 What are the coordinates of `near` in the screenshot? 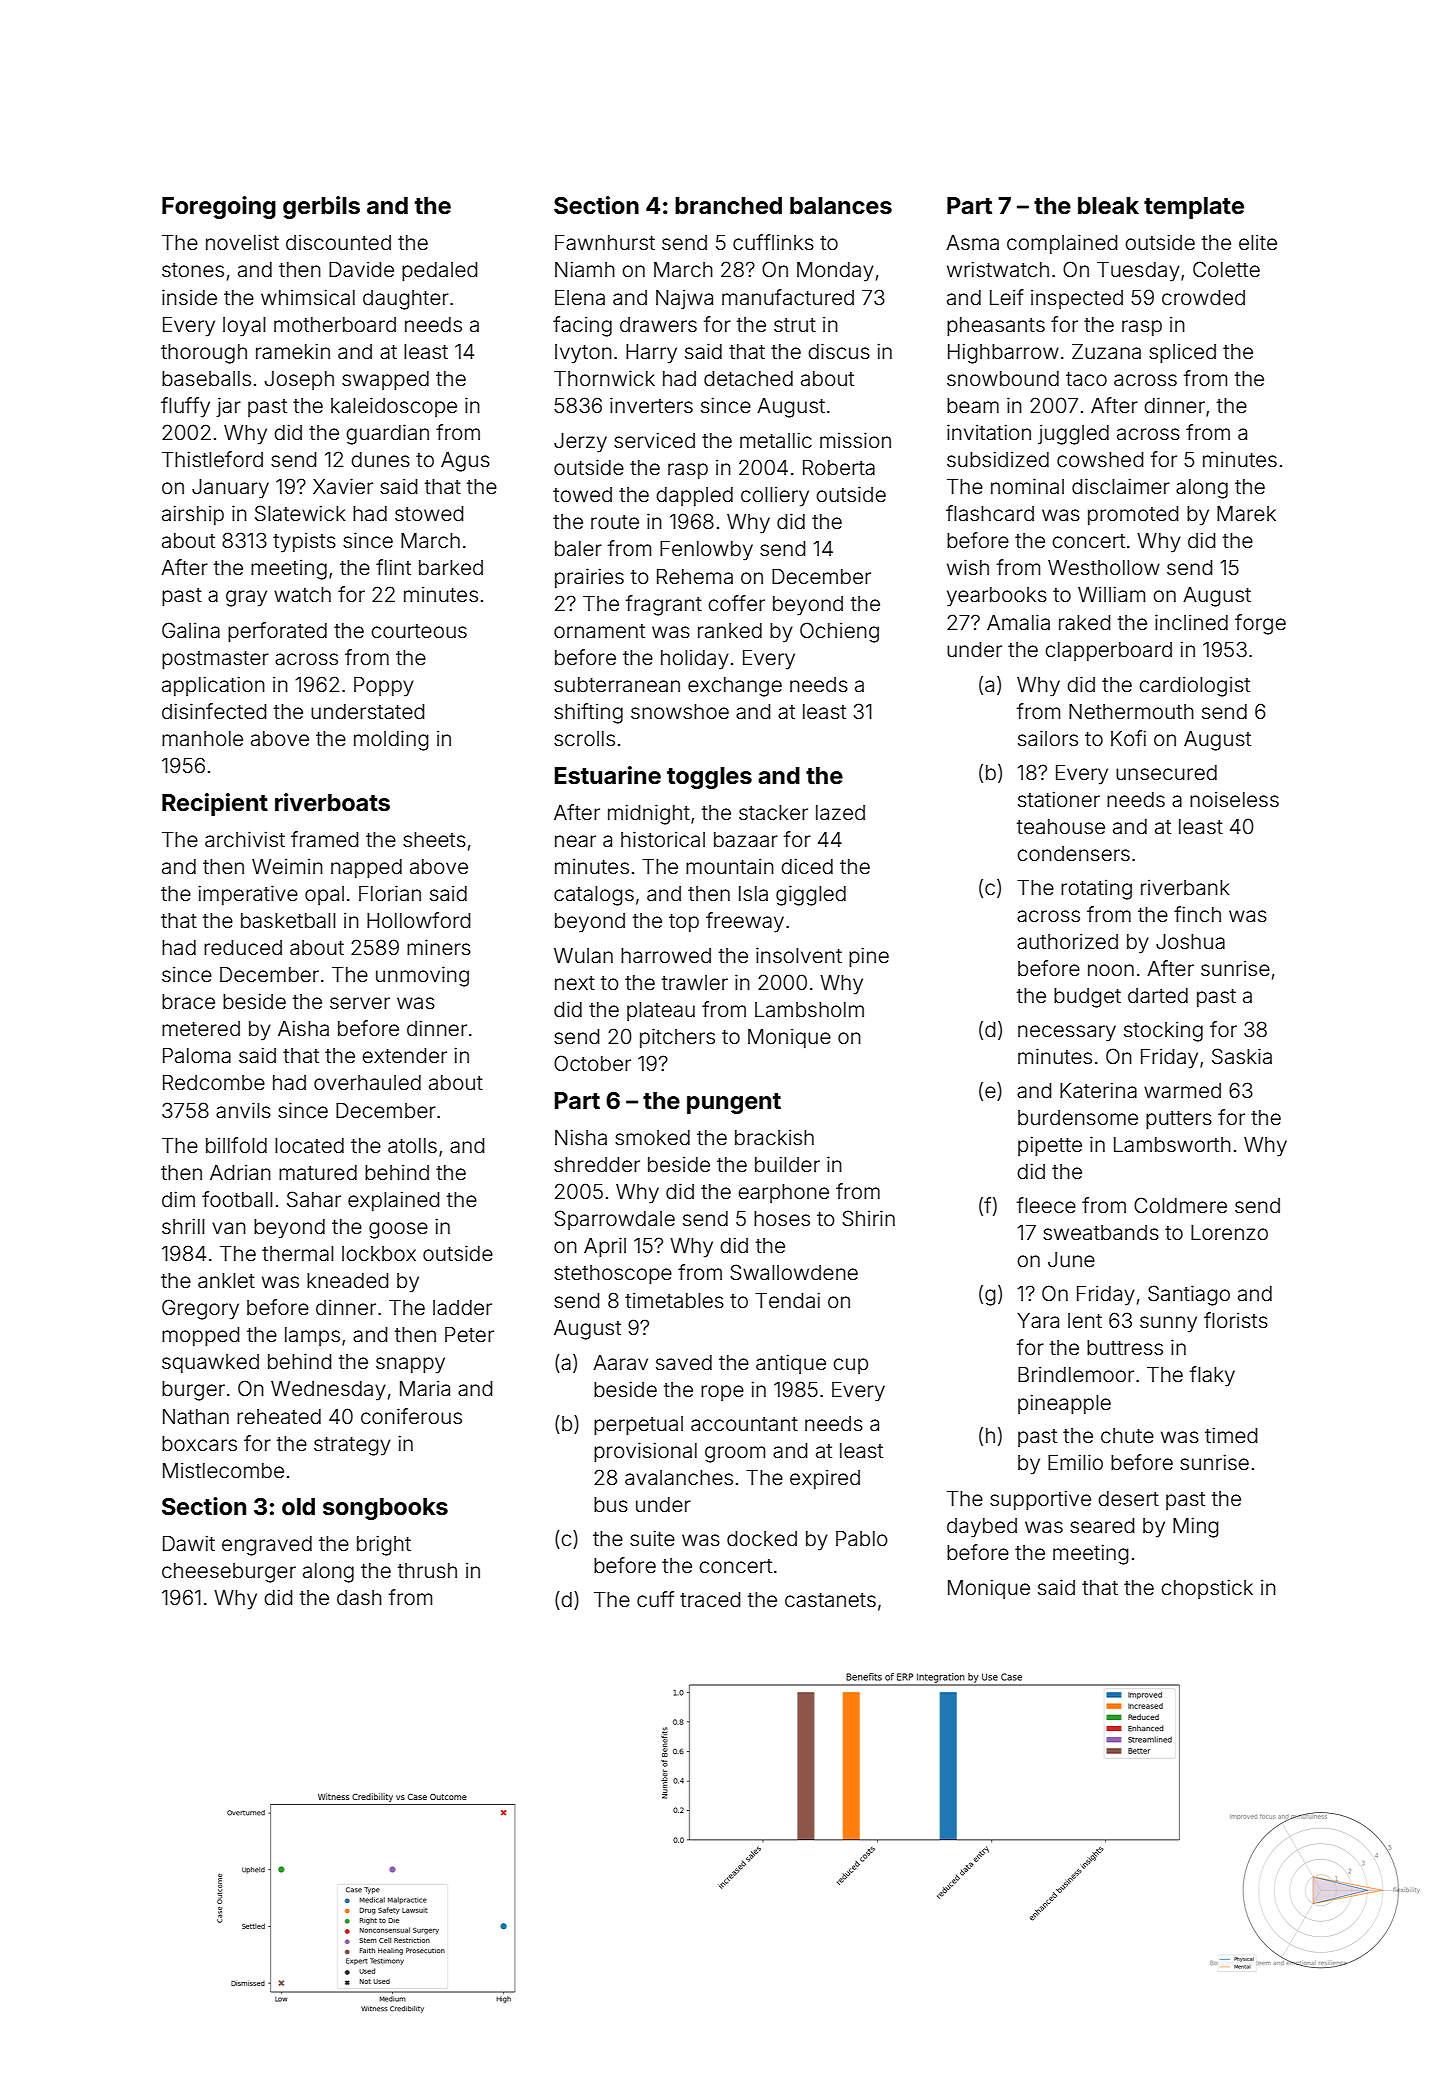 It's located at (575, 841).
